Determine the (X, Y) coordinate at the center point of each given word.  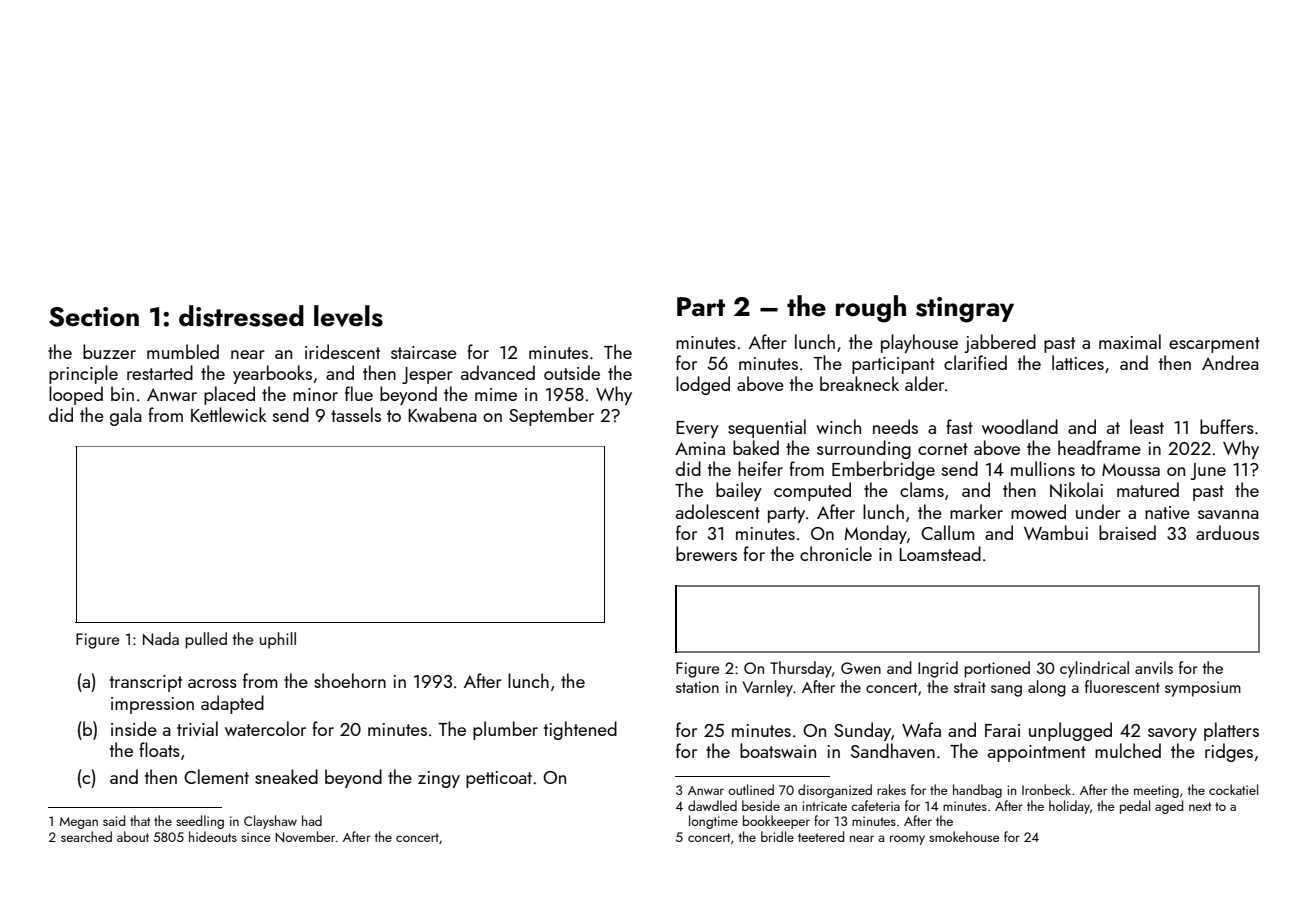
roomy (907, 840)
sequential (767, 428)
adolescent (718, 511)
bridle (777, 836)
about (133, 836)
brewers (706, 553)
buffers (1227, 426)
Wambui (1056, 532)
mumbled (183, 351)
